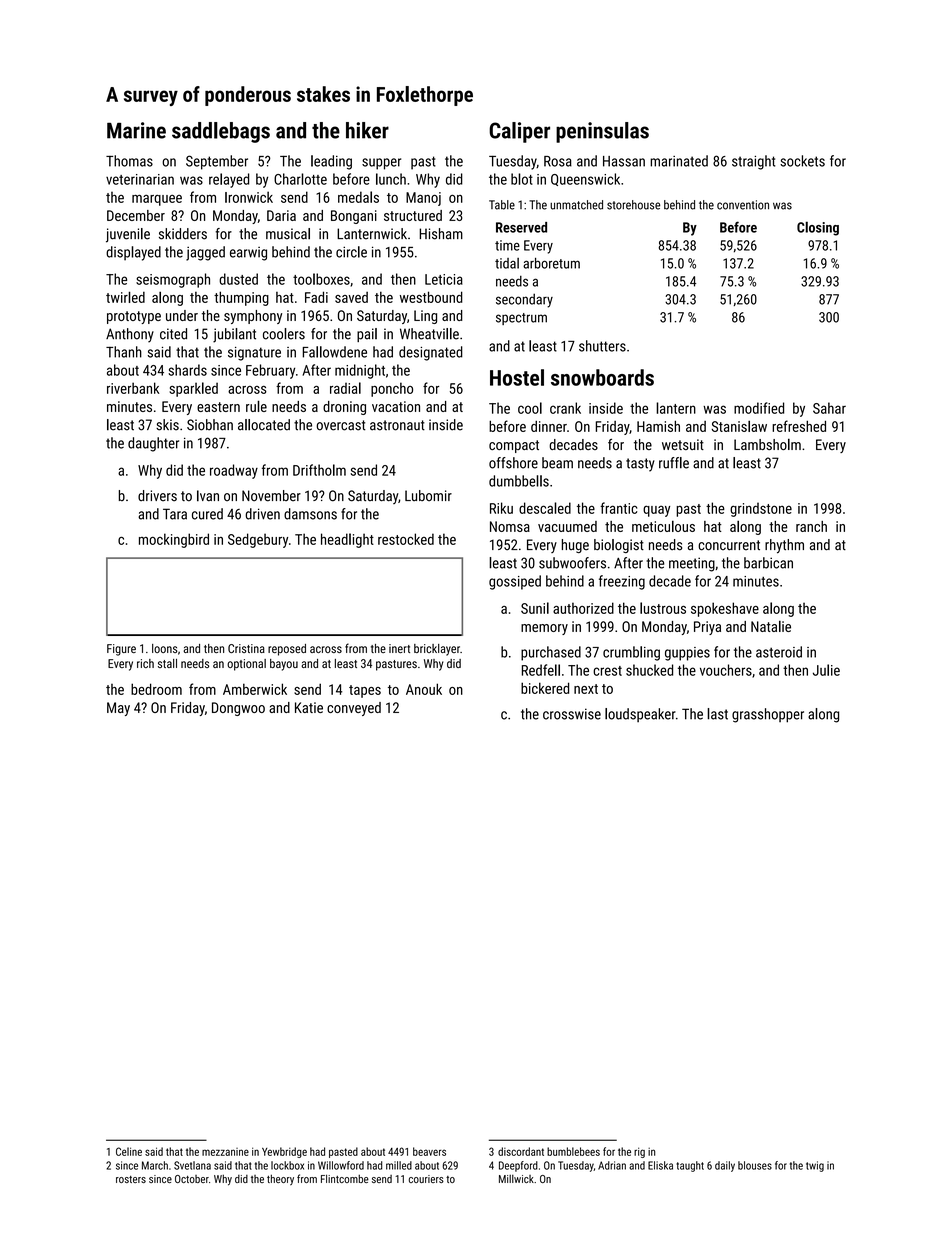  Describe the element at coordinates (241, 298) in the document. I see `thumping` at that location.
